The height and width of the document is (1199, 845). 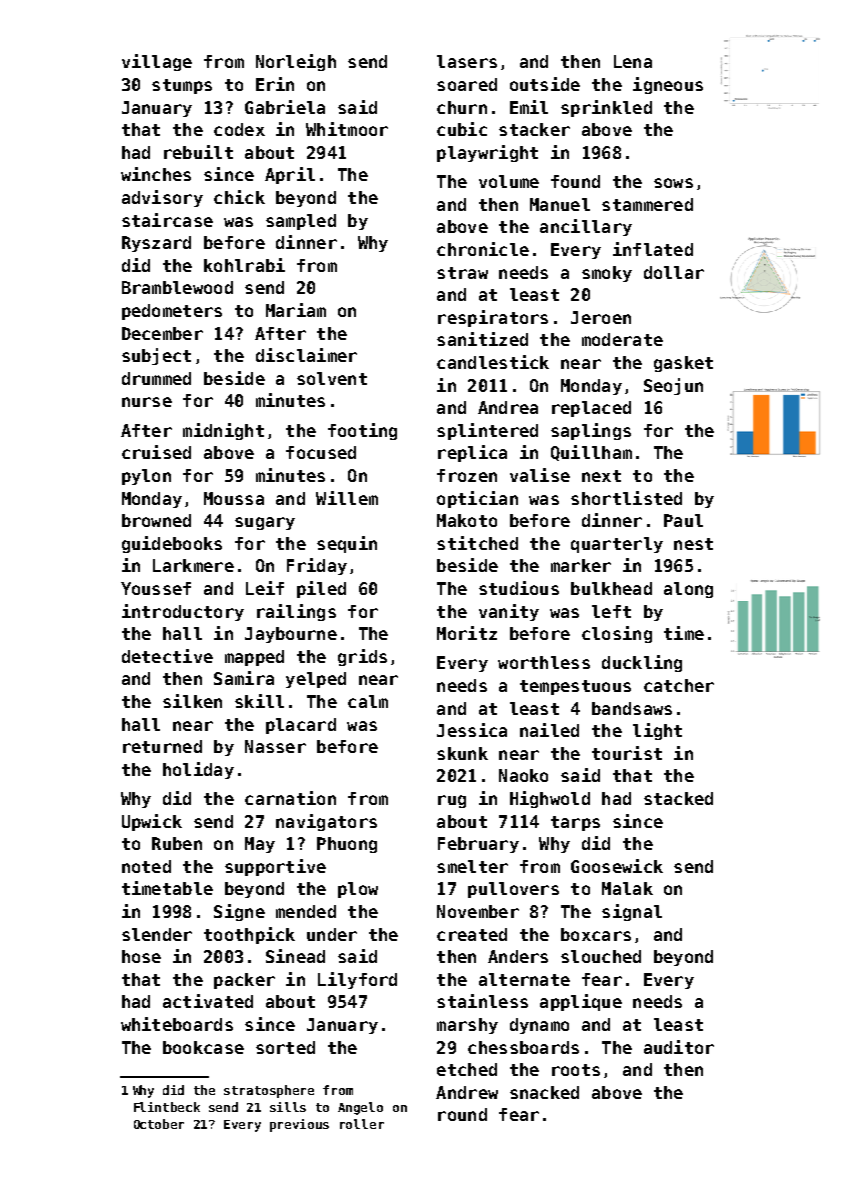 What do you see at coordinates (156, 174) in the document?
I see `winches` at bounding box center [156, 174].
